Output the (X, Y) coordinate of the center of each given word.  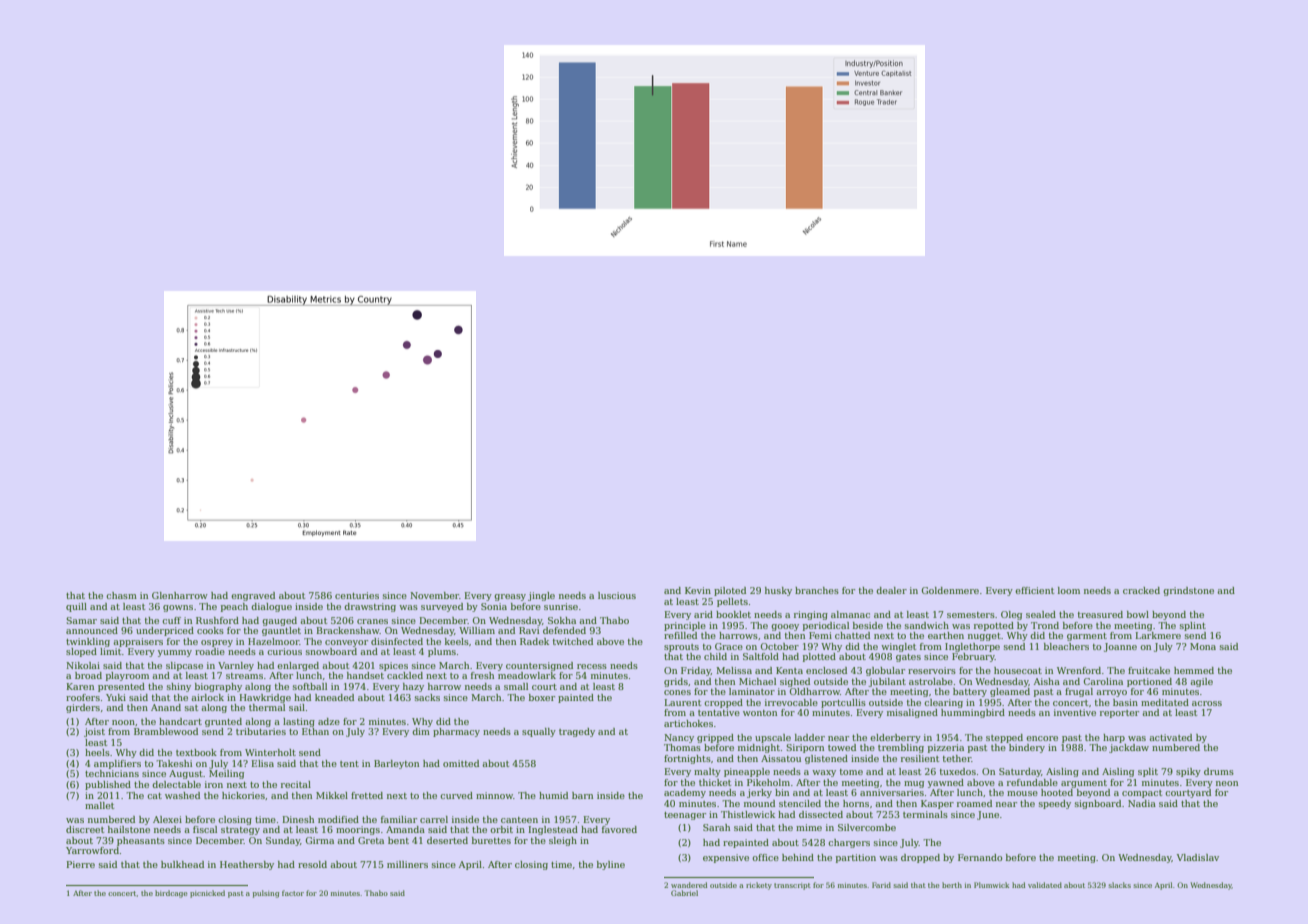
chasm (121, 595)
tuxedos (958, 771)
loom (1069, 590)
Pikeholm (768, 782)
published (108, 785)
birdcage (171, 894)
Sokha (562, 620)
